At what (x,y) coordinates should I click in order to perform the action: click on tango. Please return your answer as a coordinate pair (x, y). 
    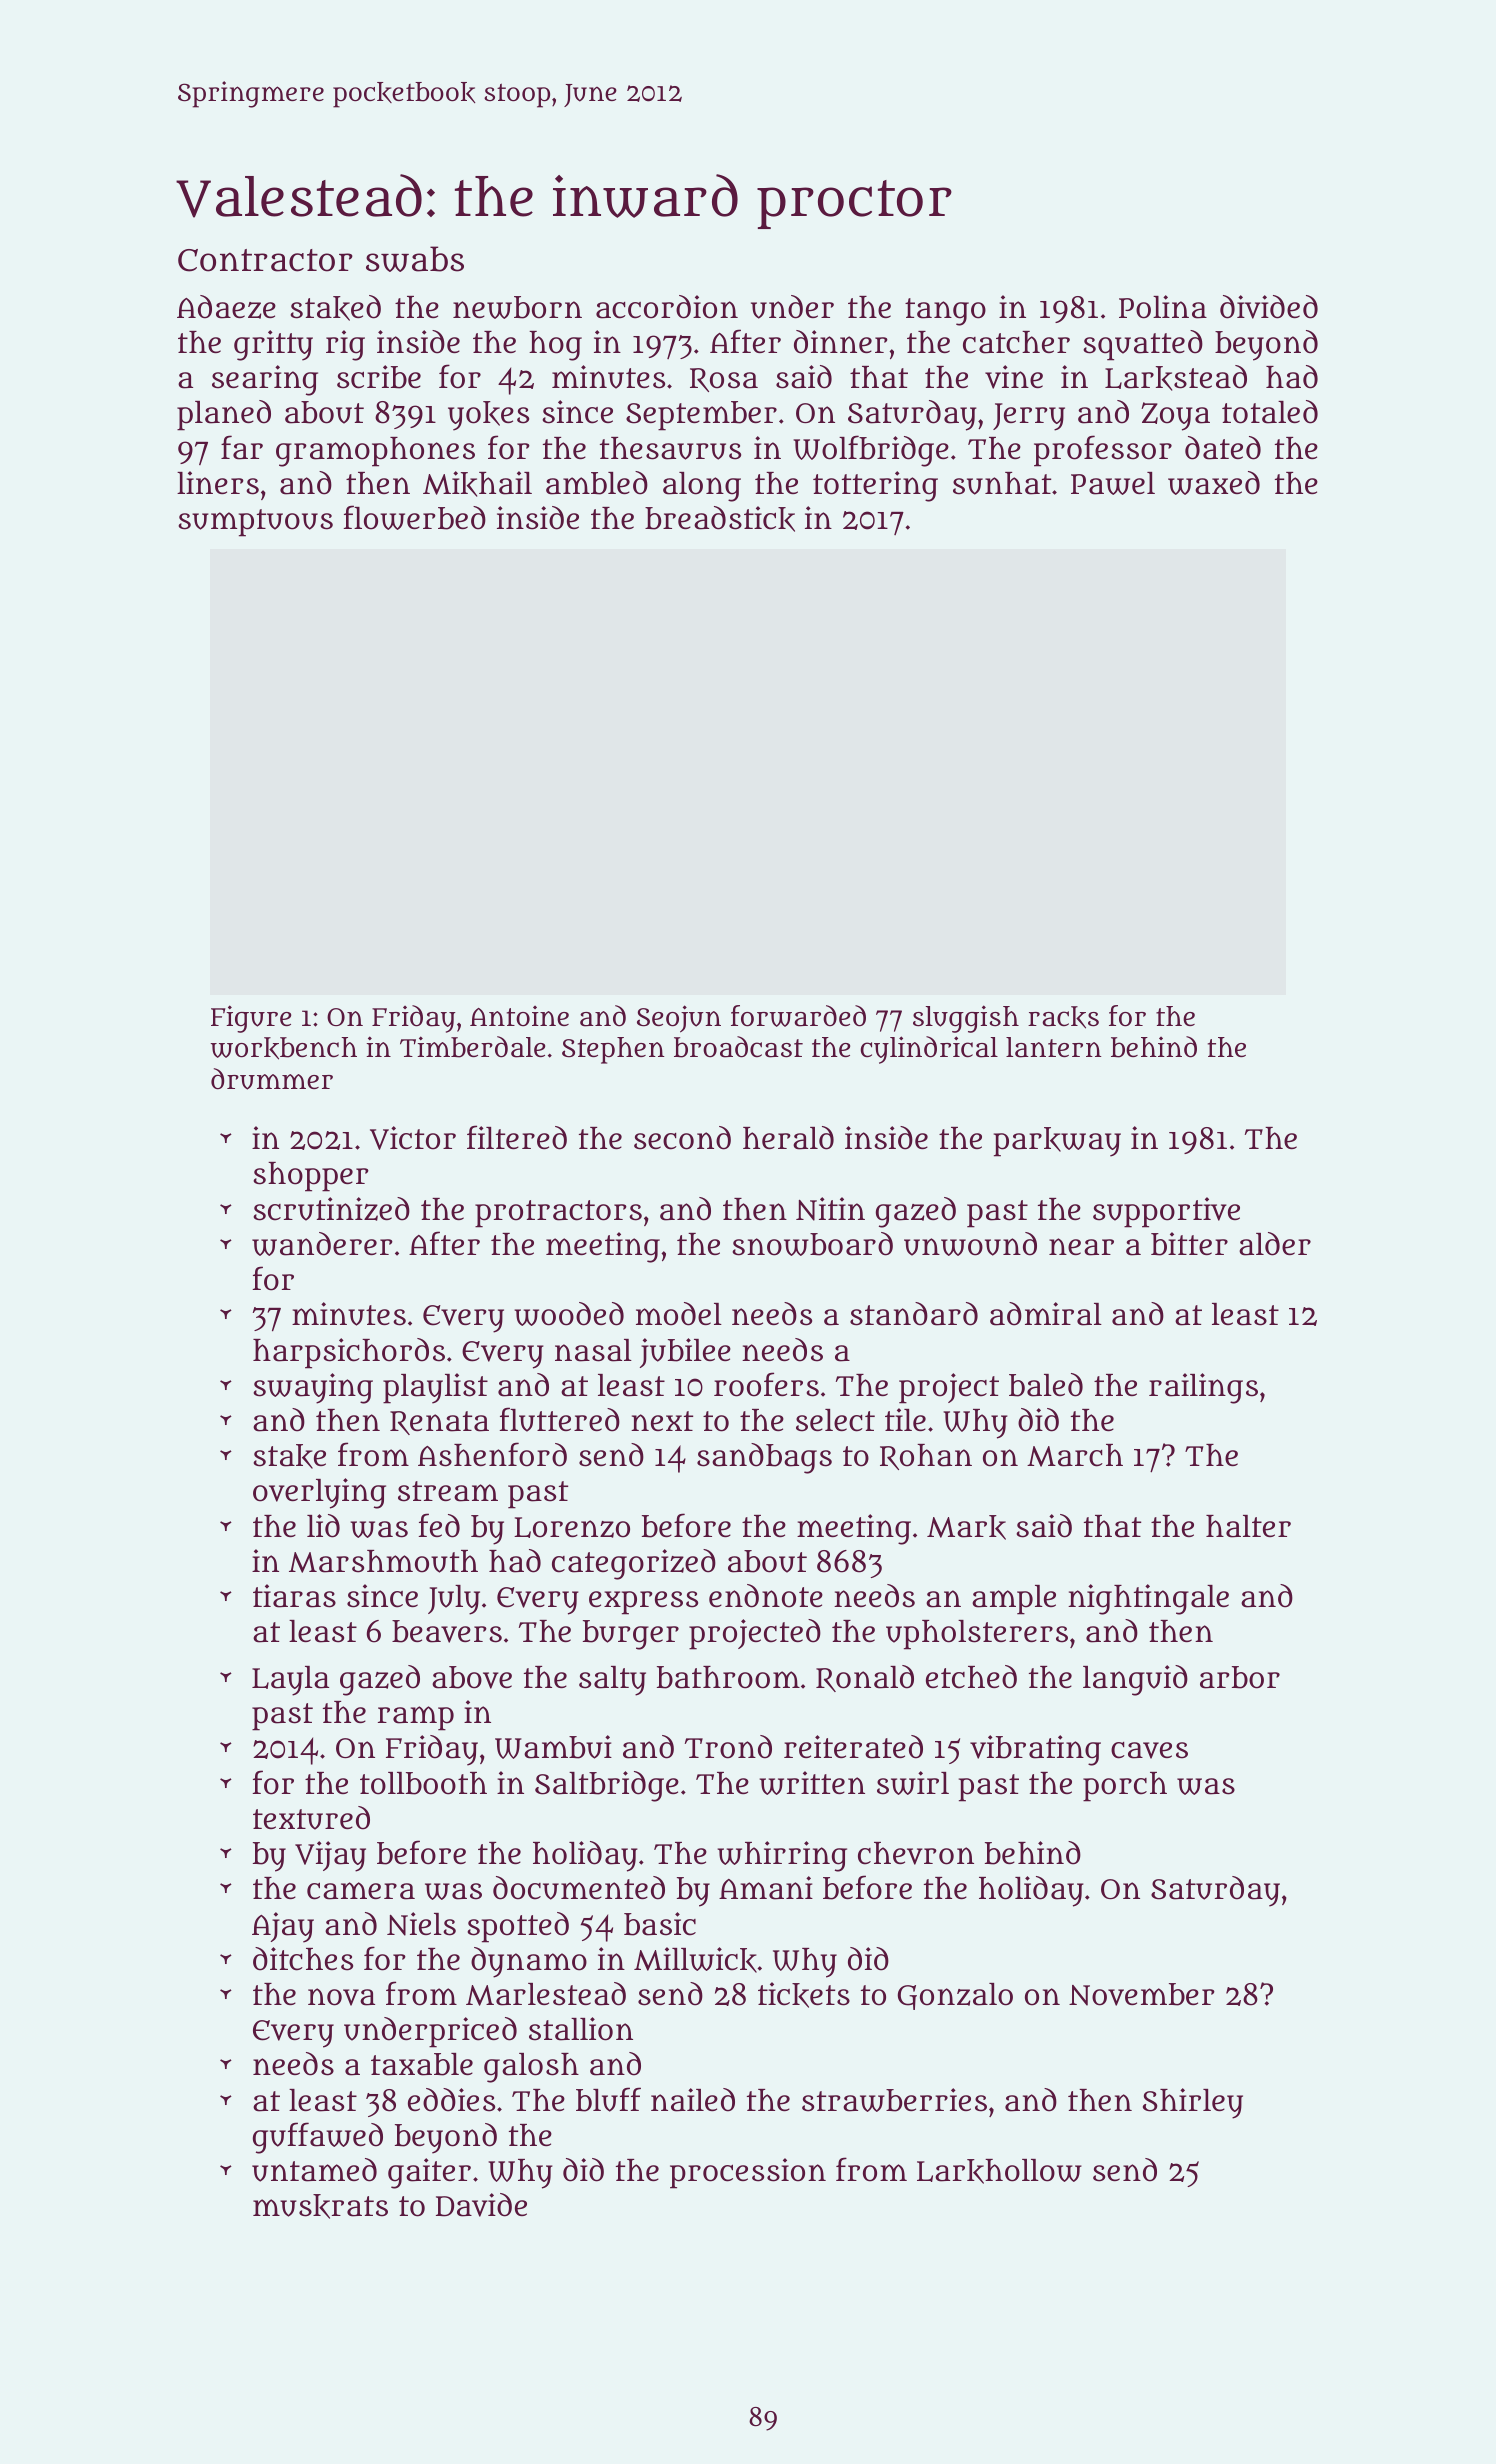
    Looking at the image, I should click on (945, 312).
